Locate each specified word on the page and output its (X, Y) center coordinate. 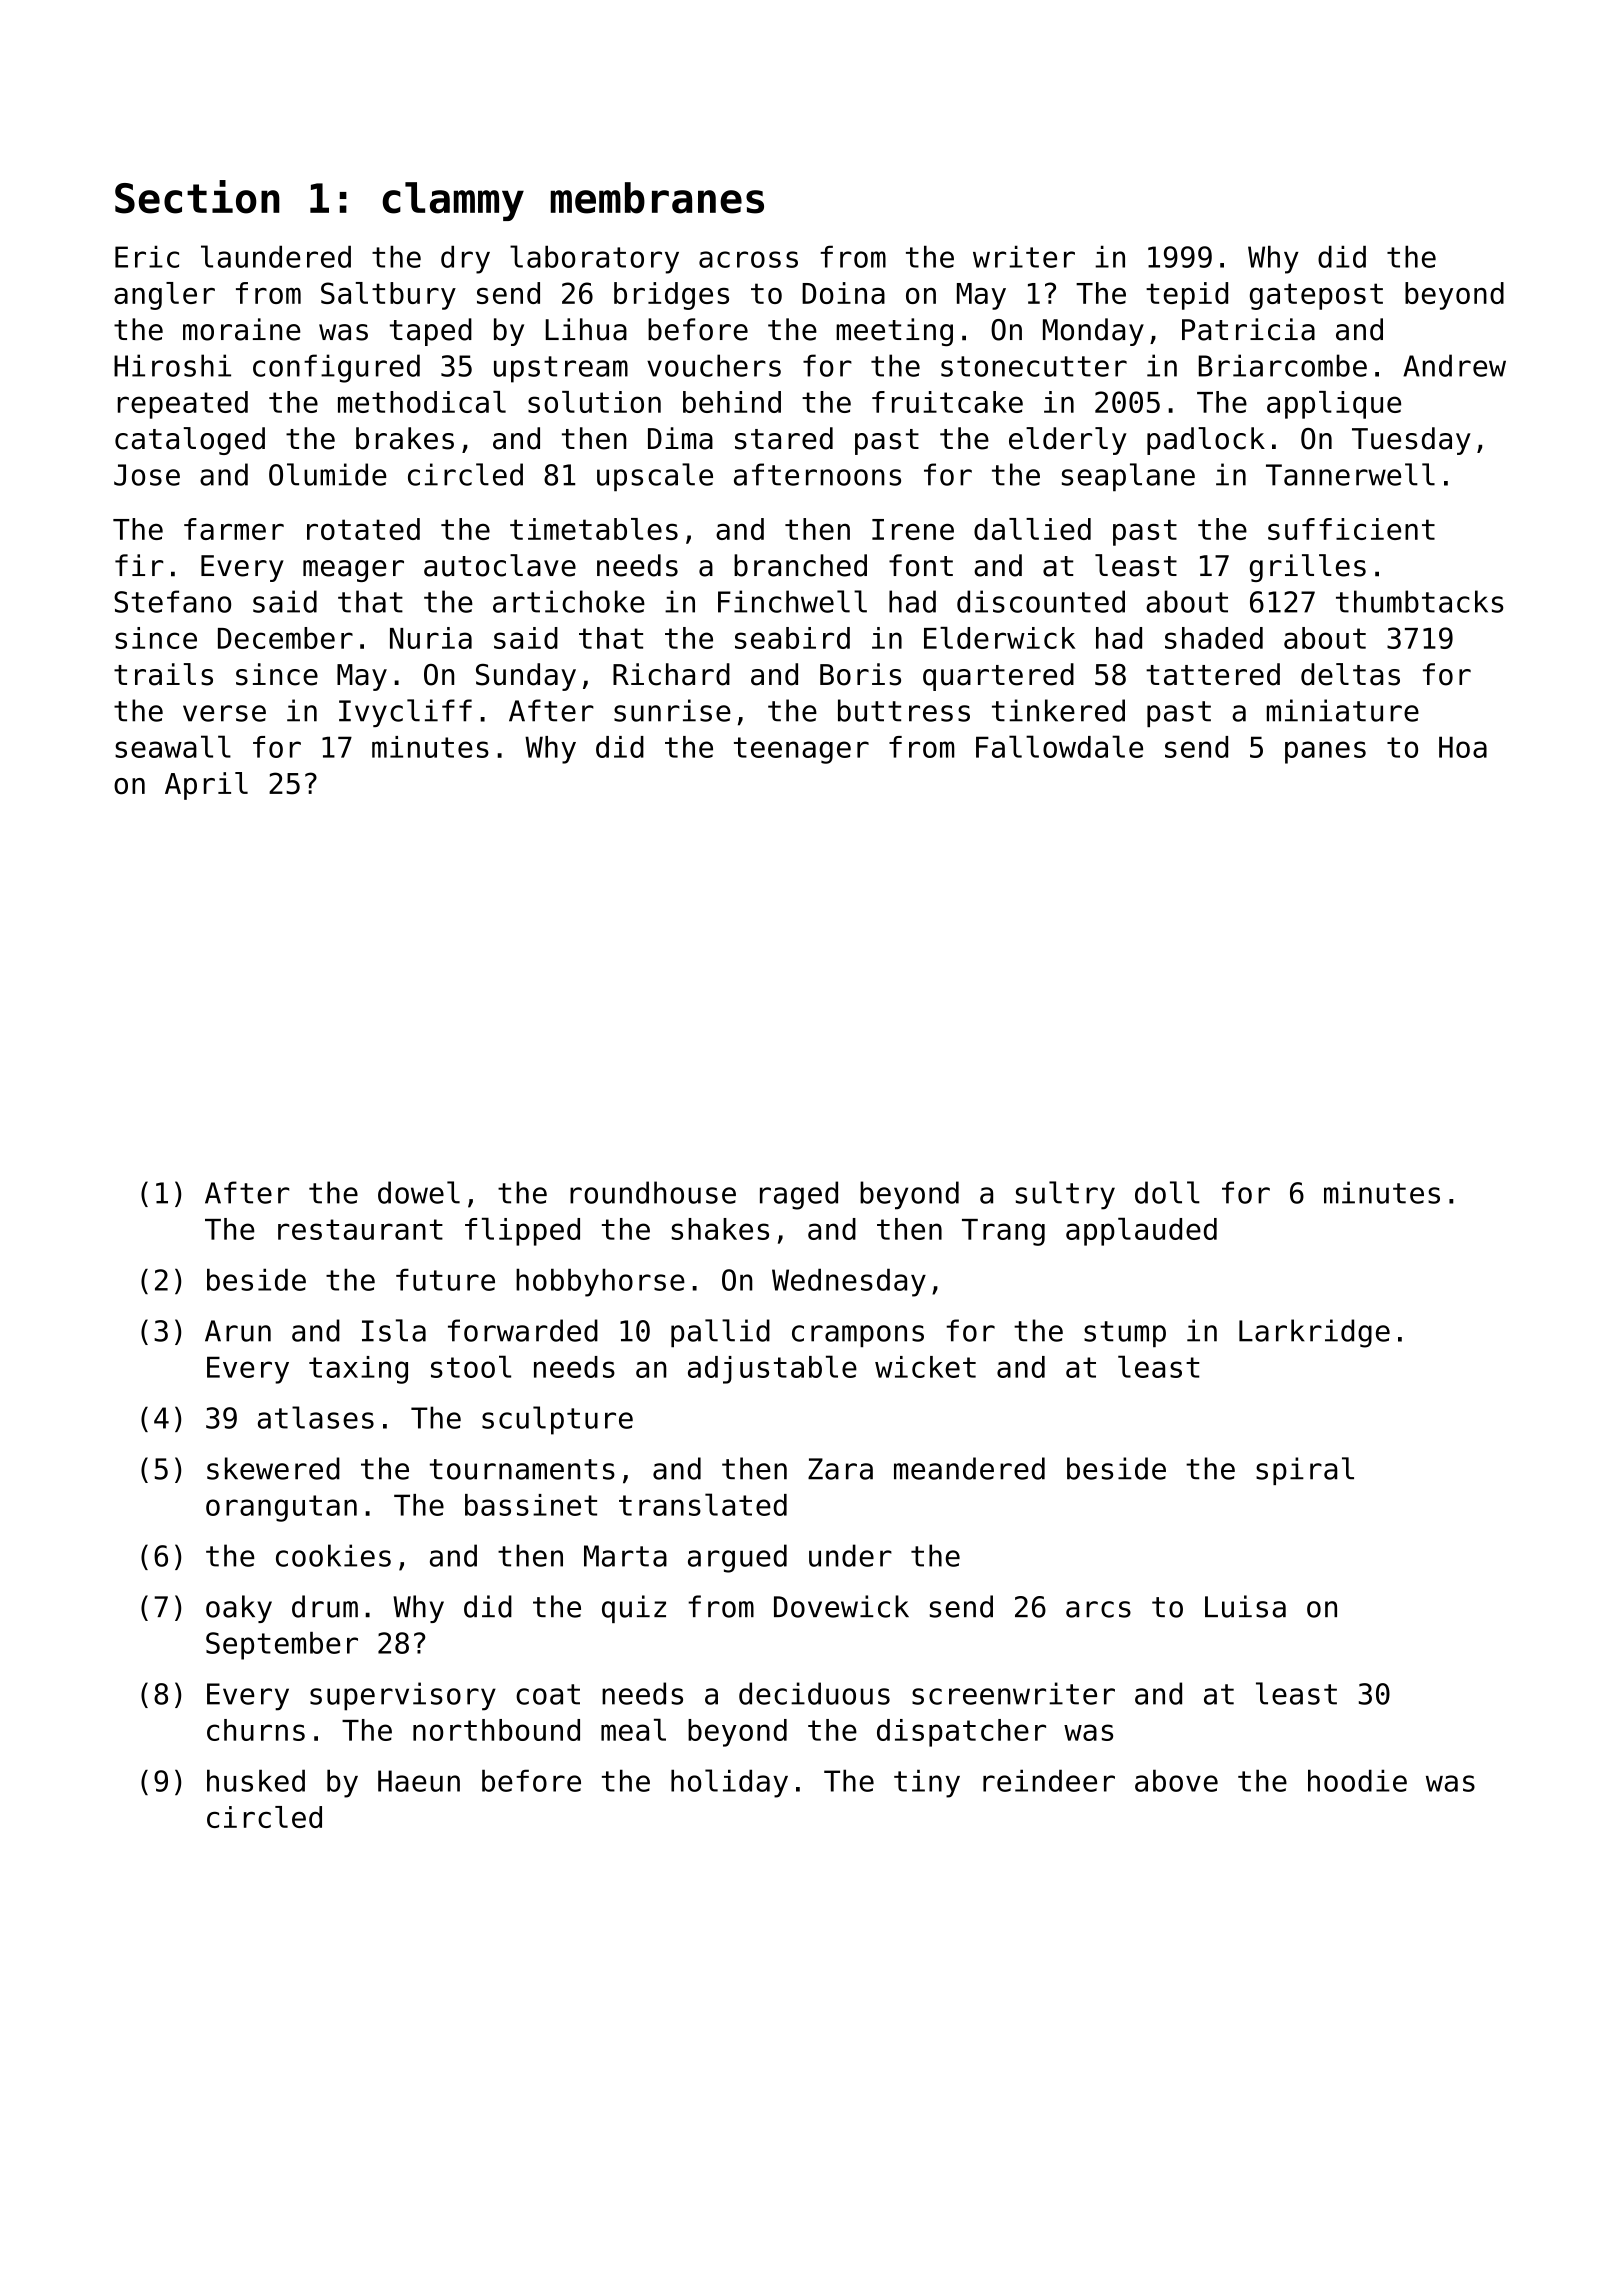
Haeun (419, 1781)
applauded (1141, 1232)
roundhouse (653, 1192)
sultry (1065, 1195)
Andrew (1454, 365)
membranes (657, 198)
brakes (405, 438)
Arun (238, 1331)
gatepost (1316, 296)
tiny (927, 1783)
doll (1167, 1192)
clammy (453, 201)
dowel (419, 1192)
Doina (843, 293)
